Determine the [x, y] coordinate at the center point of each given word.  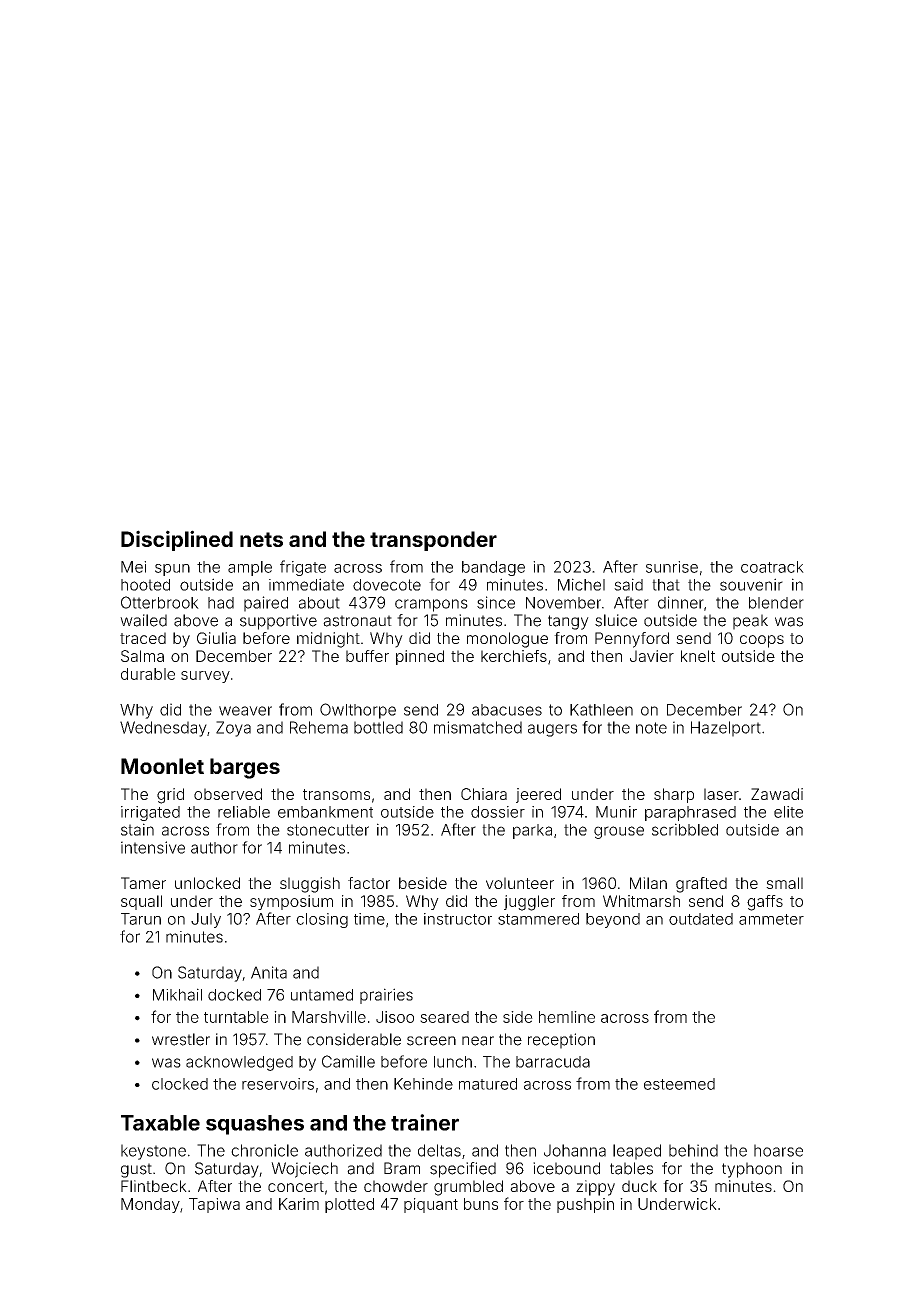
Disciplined [177, 540]
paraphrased [690, 813]
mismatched [478, 727]
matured [488, 1084]
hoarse [778, 1150]
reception [561, 1041]
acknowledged [239, 1063]
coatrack [772, 567]
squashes [255, 1125]
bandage [493, 568]
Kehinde [423, 1084]
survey [205, 677]
